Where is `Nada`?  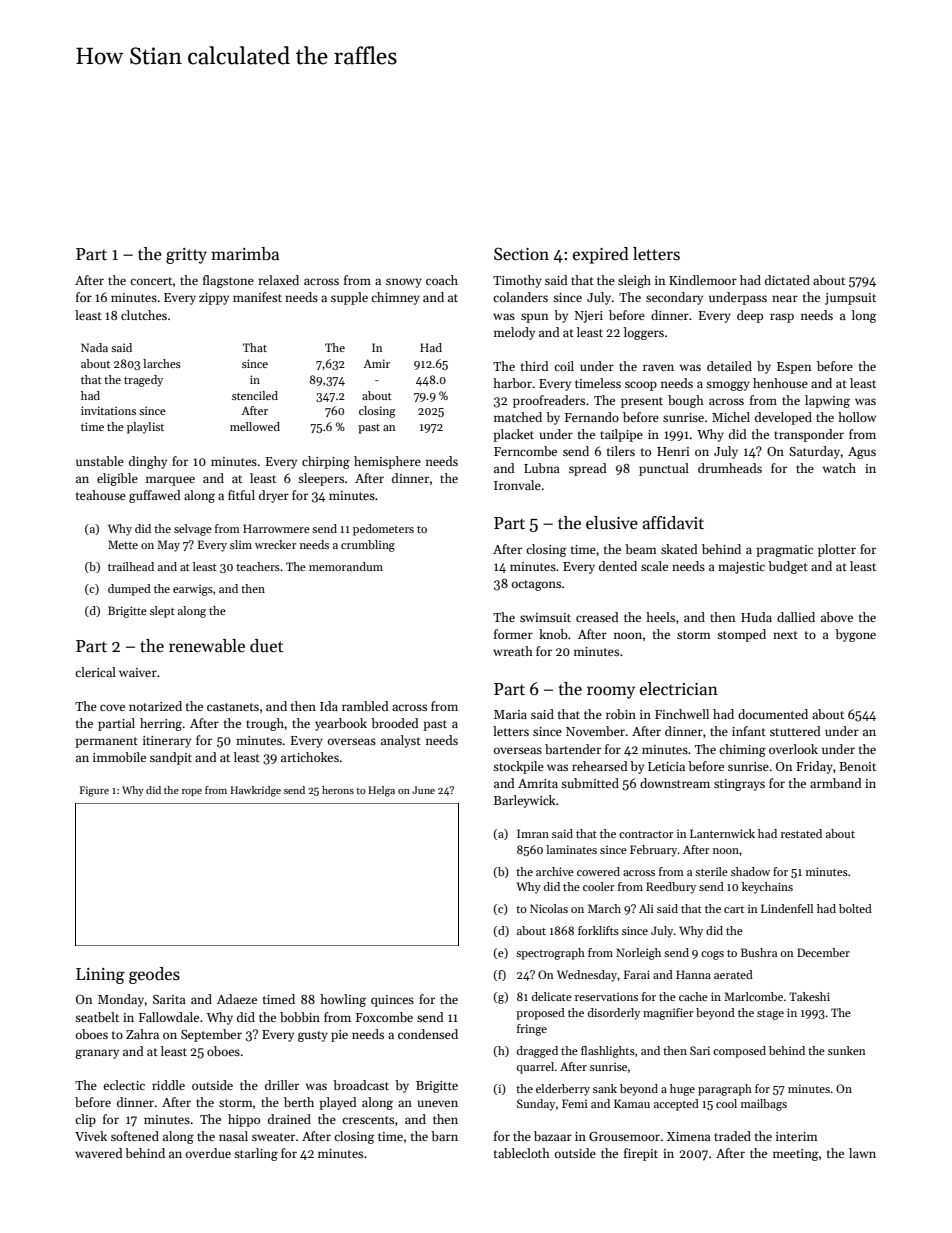
Nada is located at coordinates (94, 347).
